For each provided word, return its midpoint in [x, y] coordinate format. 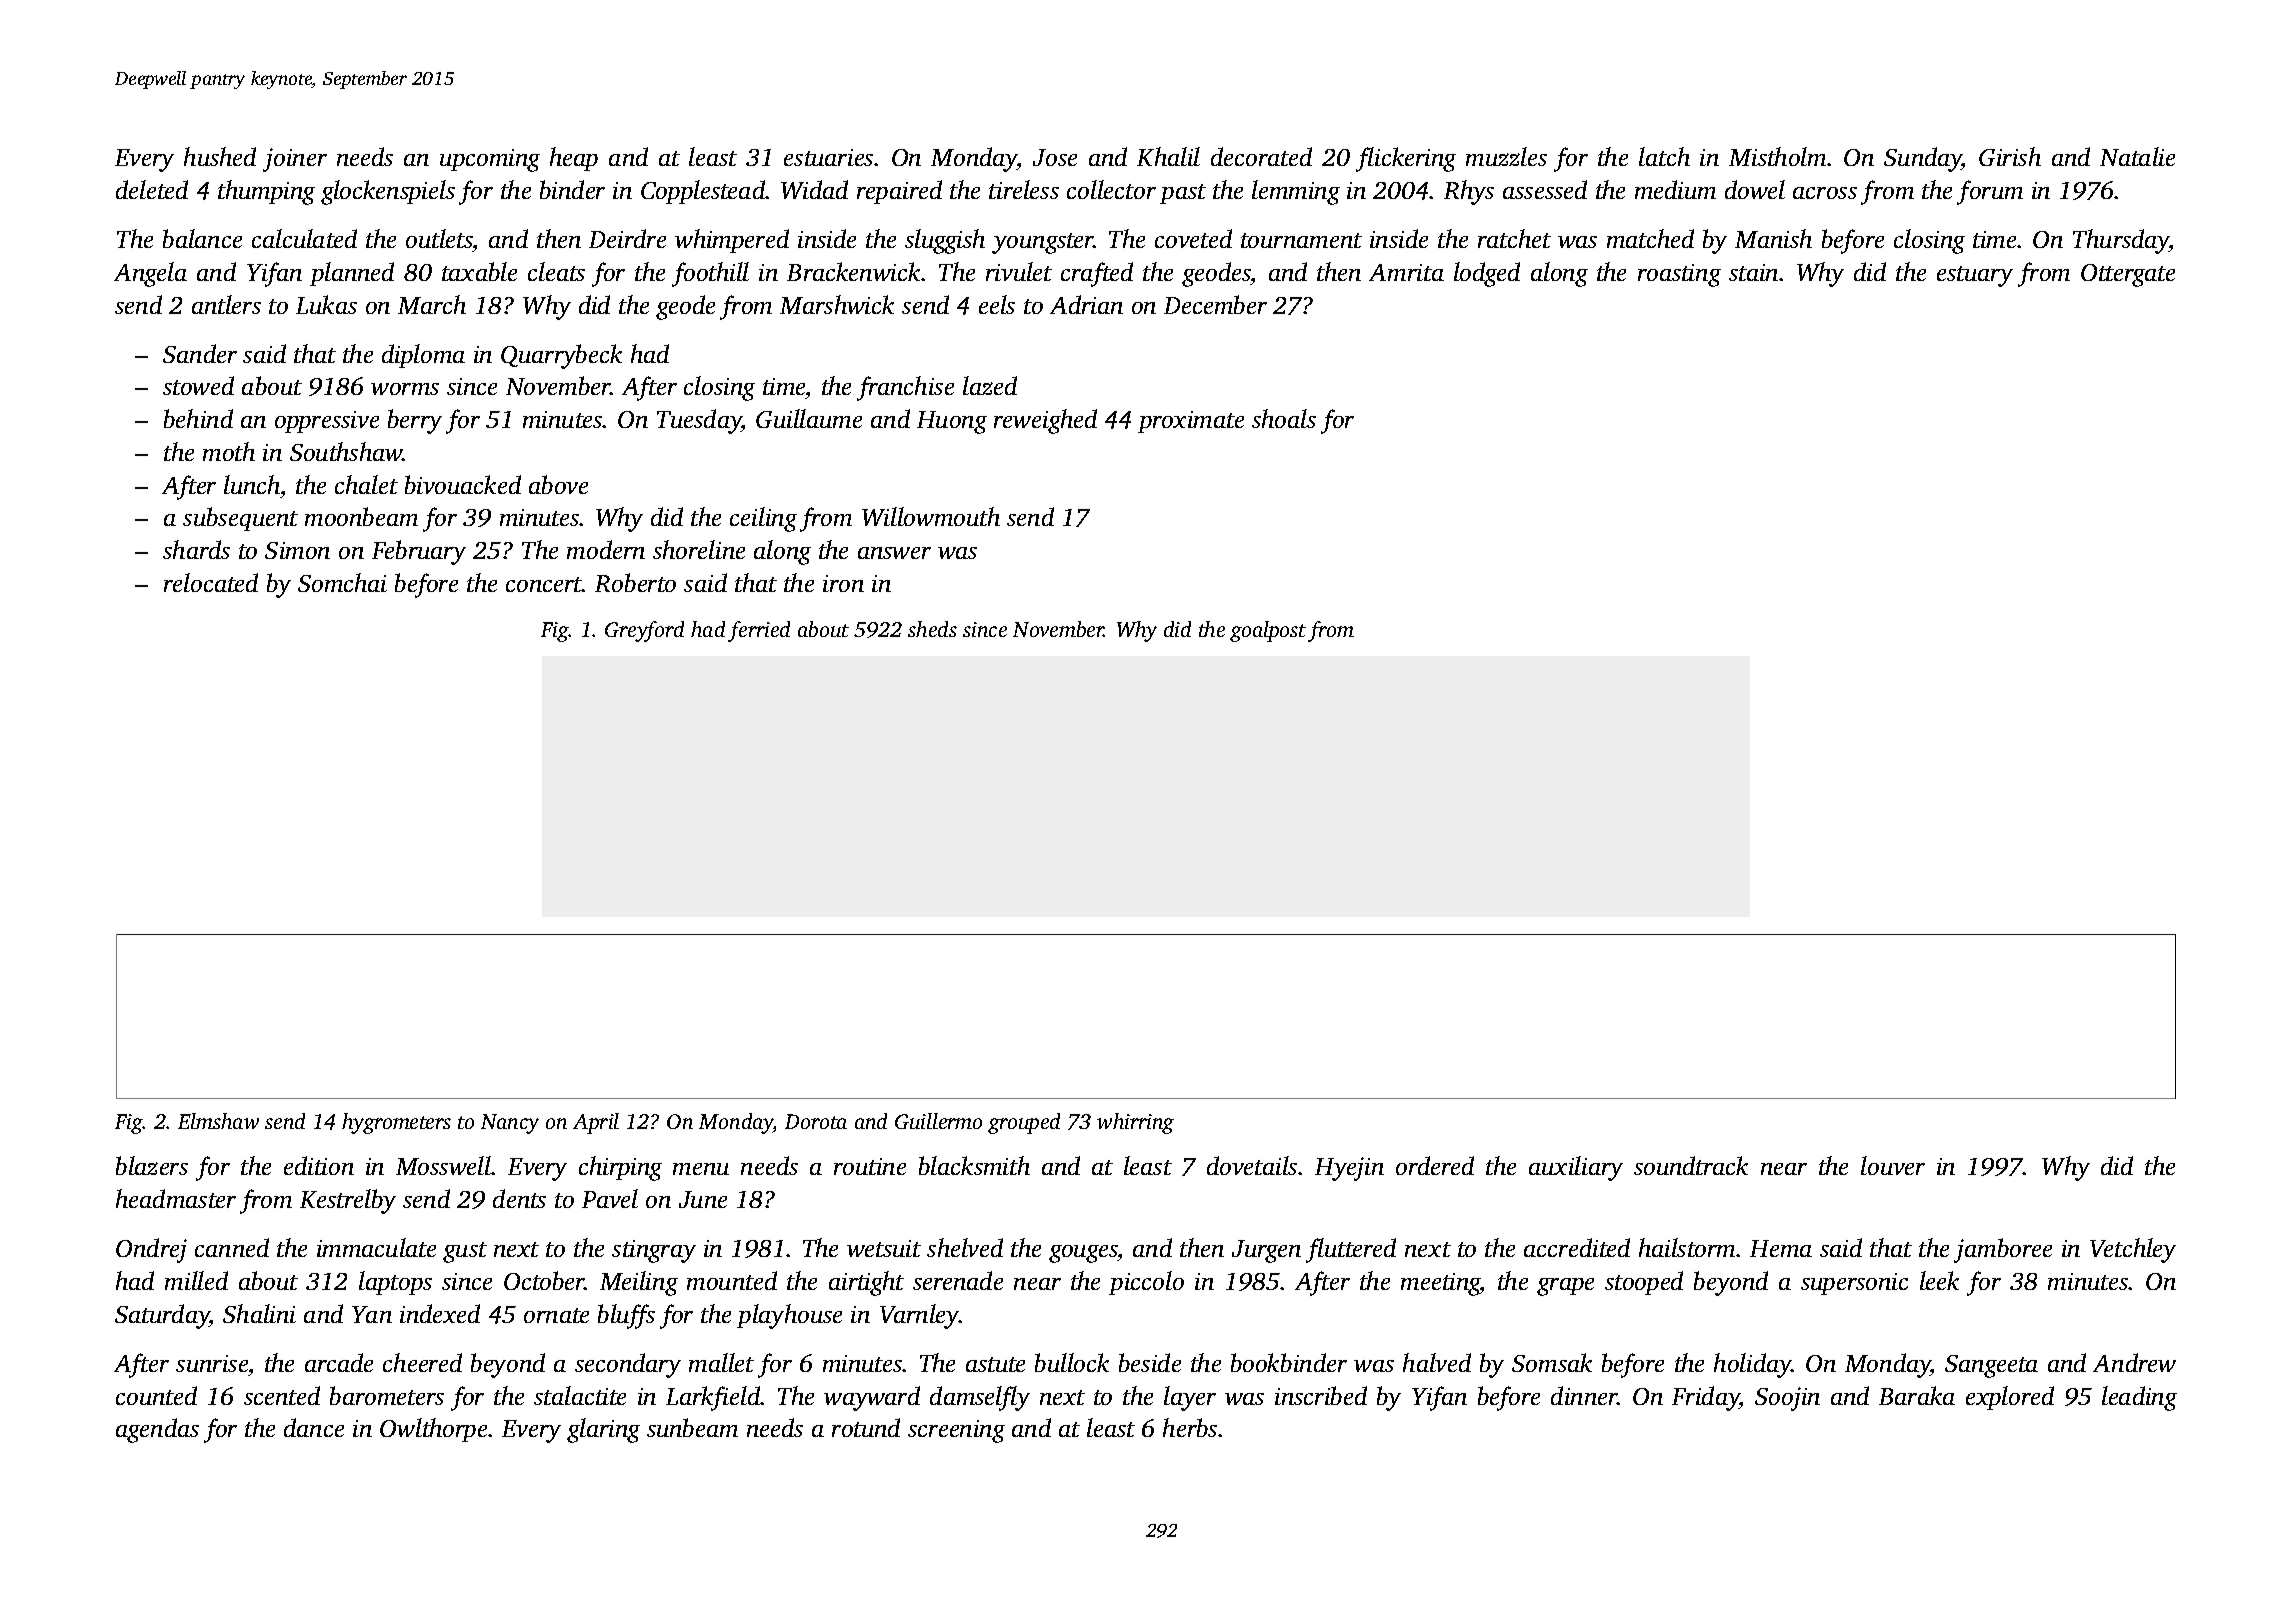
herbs [1190, 1427]
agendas [157, 1430]
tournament [1301, 240]
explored [2010, 1398]
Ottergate [2128, 275]
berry [415, 421]
